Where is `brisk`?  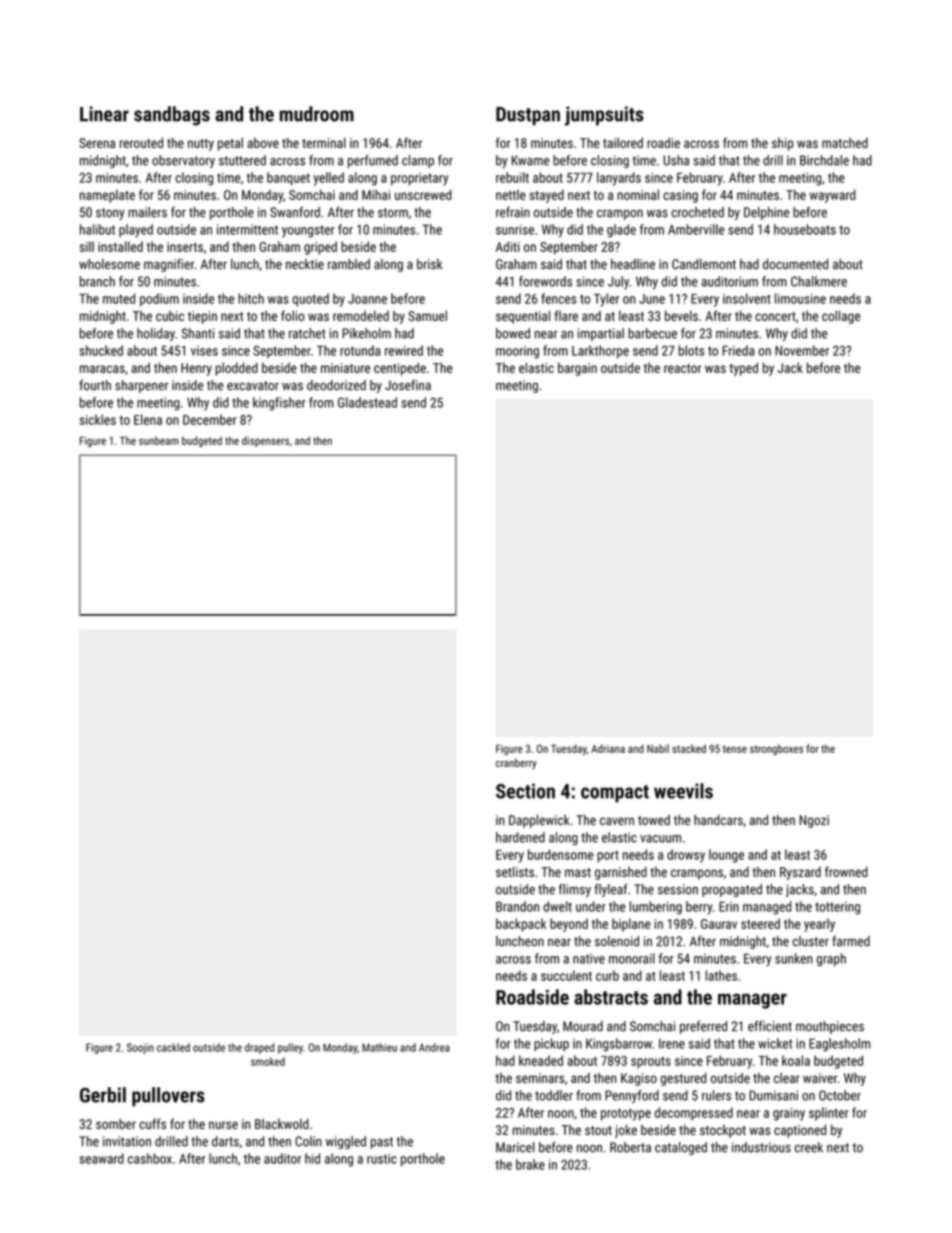 brisk is located at coordinates (429, 264).
